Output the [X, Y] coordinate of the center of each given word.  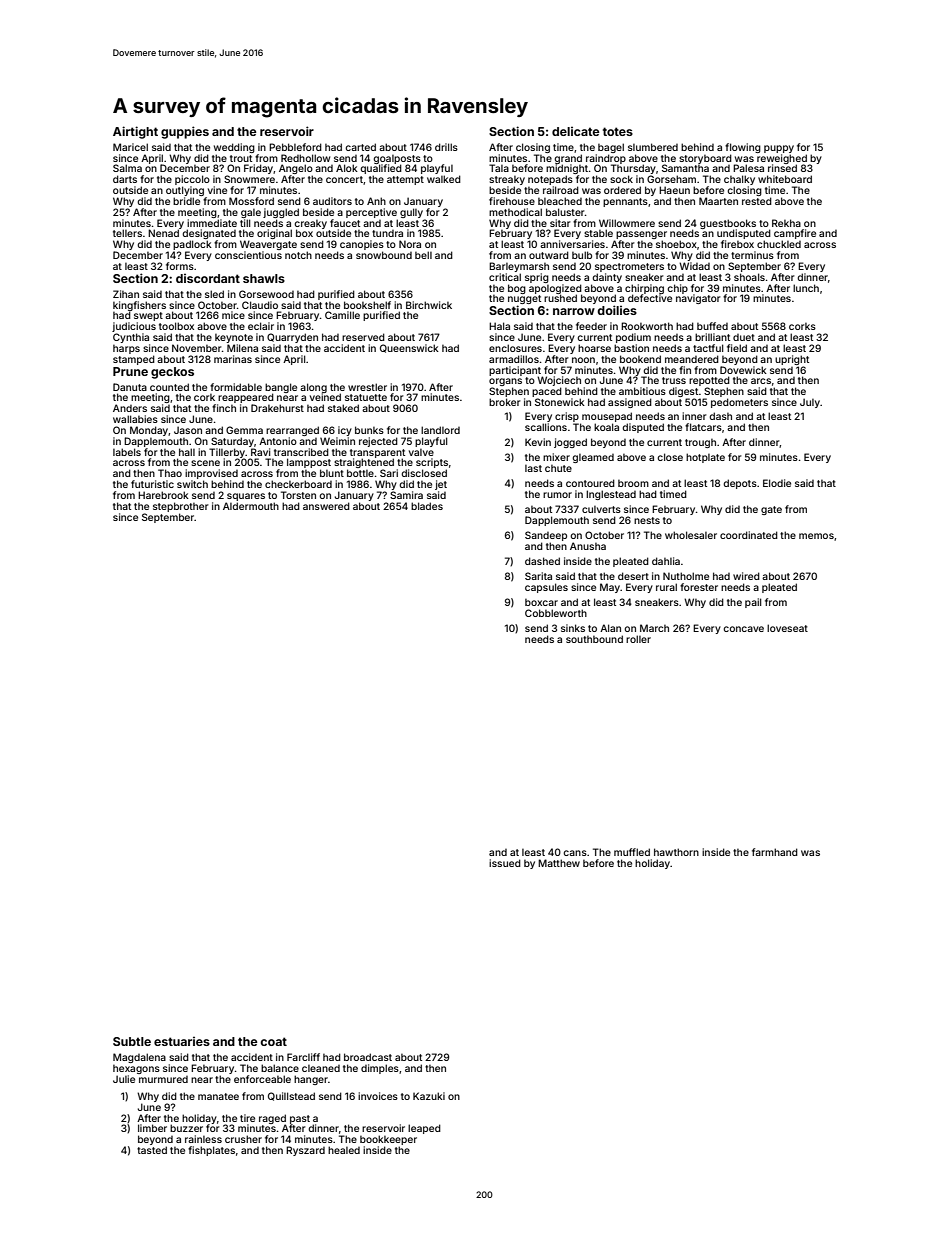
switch [192, 484]
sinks [573, 628]
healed [344, 1150]
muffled [632, 852]
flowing [743, 148]
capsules [546, 588]
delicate [575, 131]
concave [743, 629]
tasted [152, 1150]
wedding [234, 148]
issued [505, 863]
